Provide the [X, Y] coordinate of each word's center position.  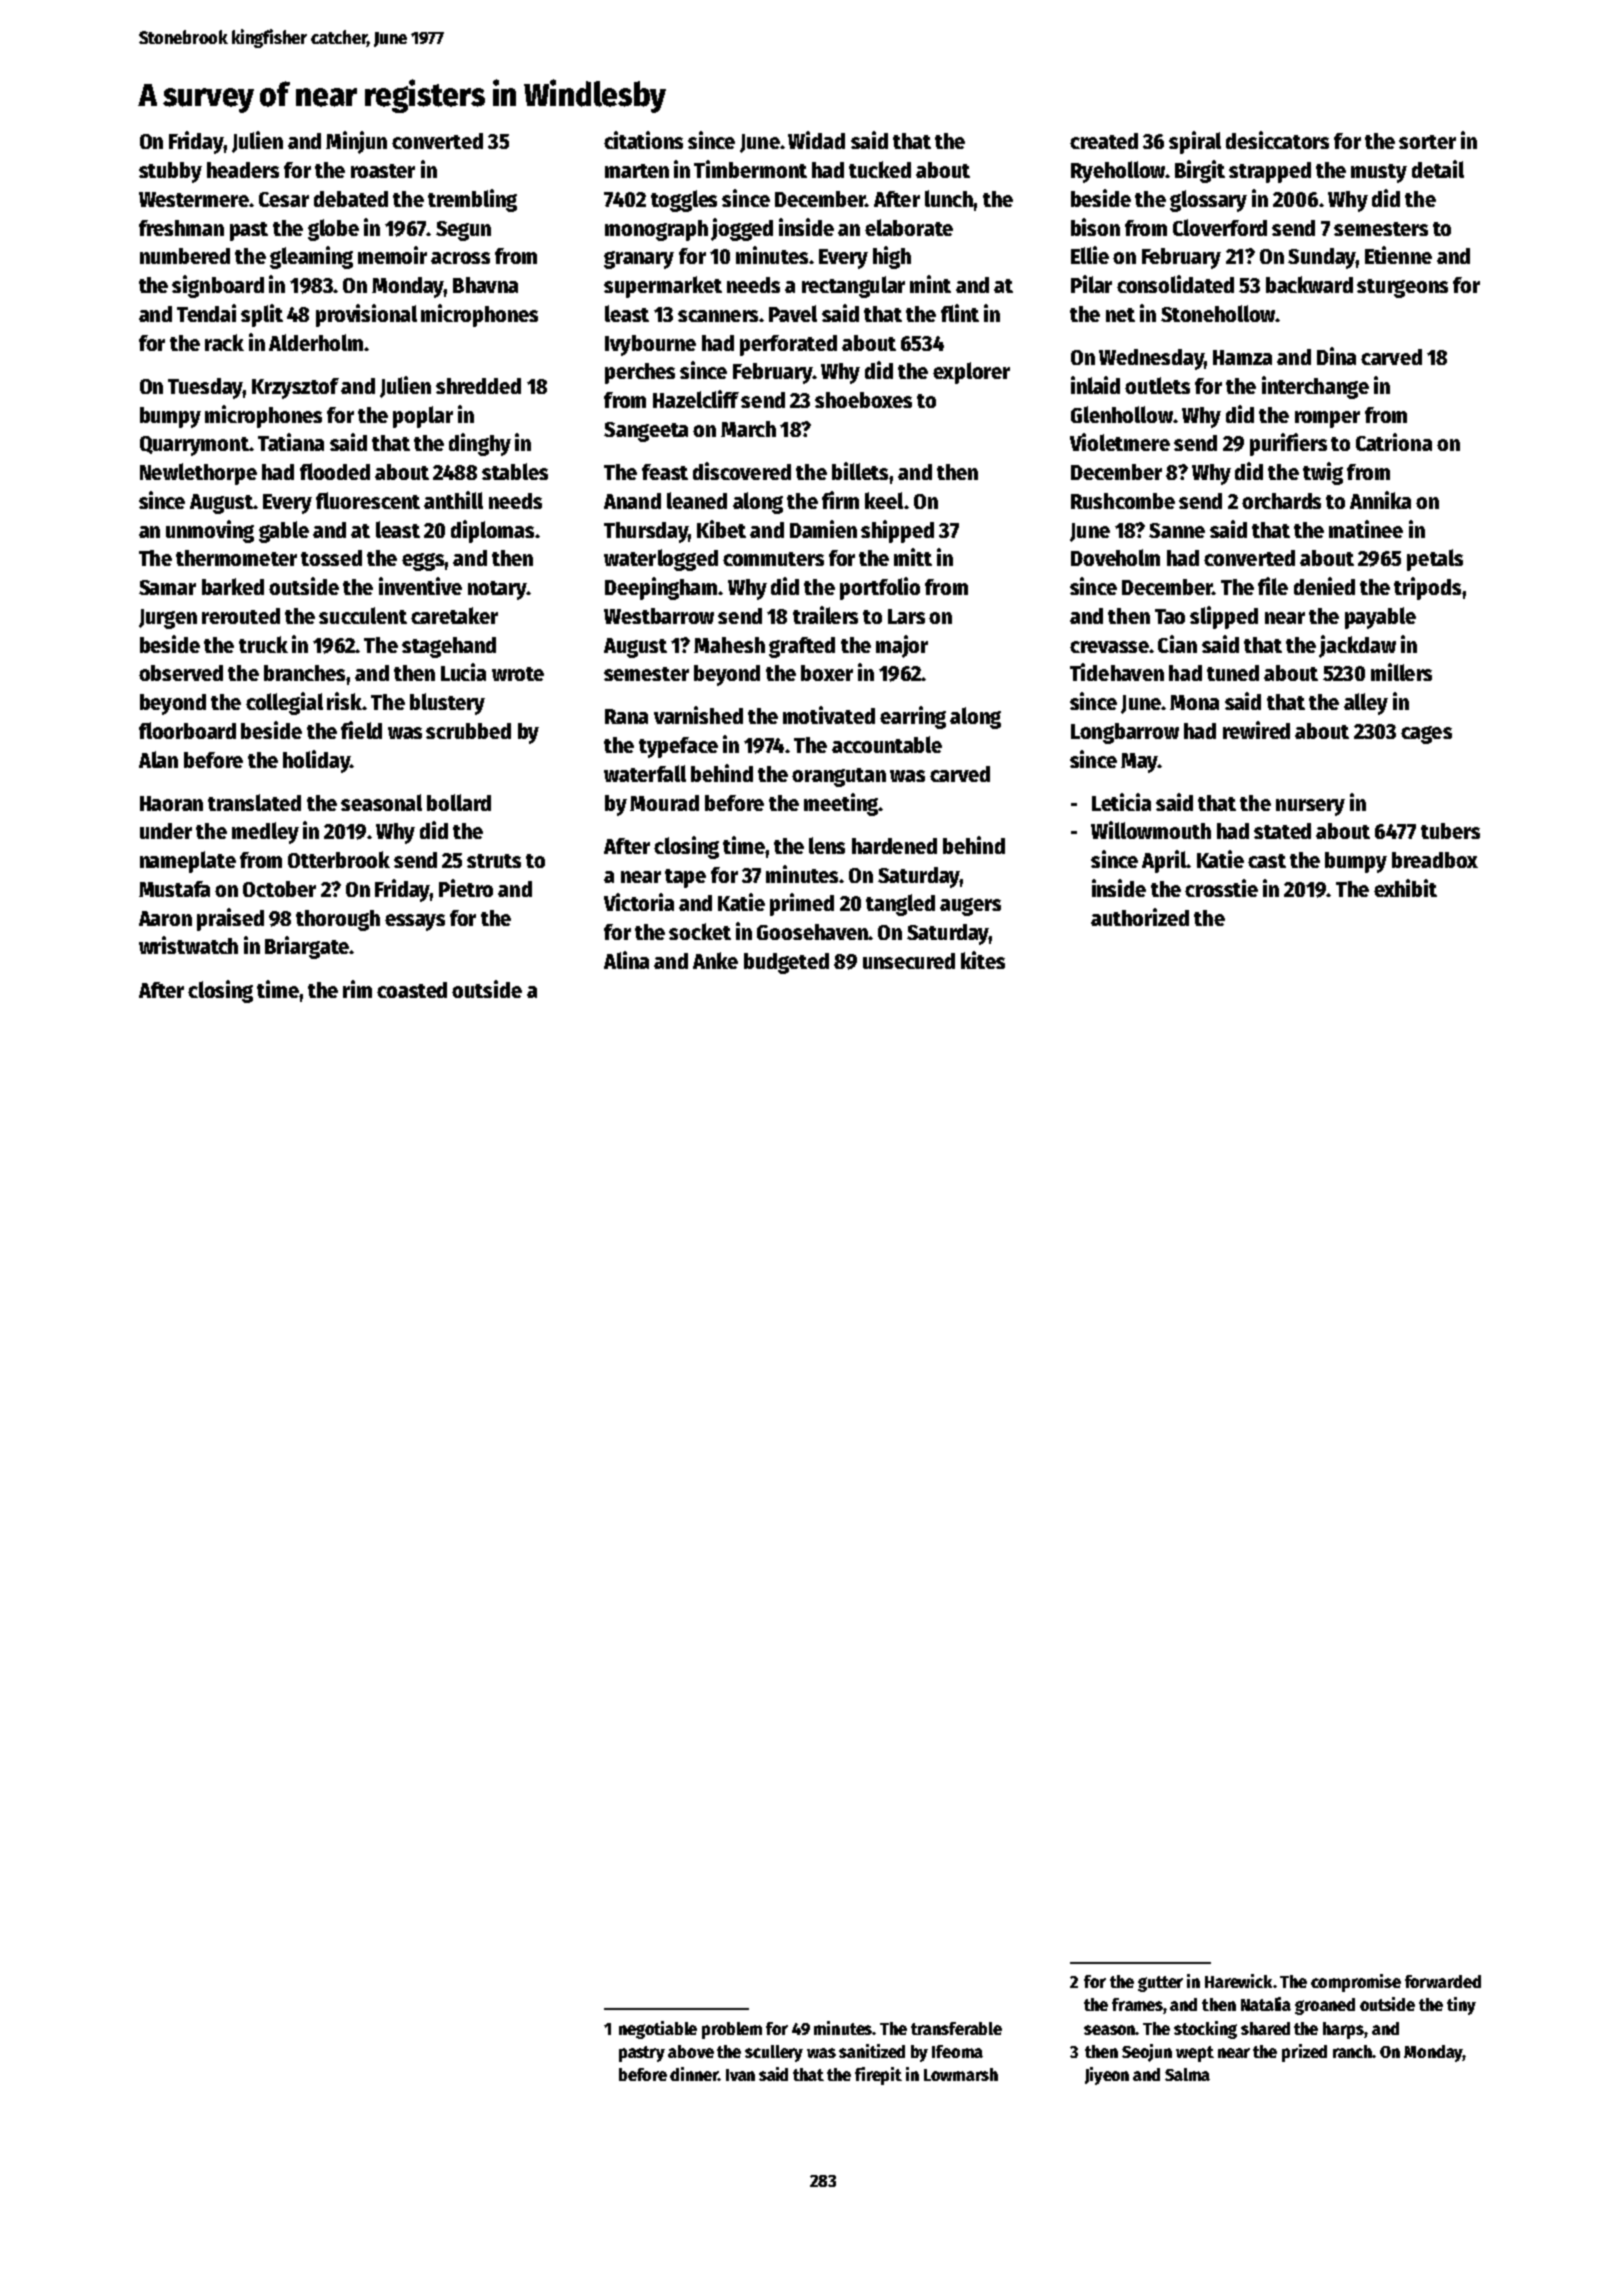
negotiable [658, 2030]
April [1164, 861]
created [1104, 141]
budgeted [786, 963]
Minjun [356, 142]
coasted [412, 990]
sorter [1427, 142]
